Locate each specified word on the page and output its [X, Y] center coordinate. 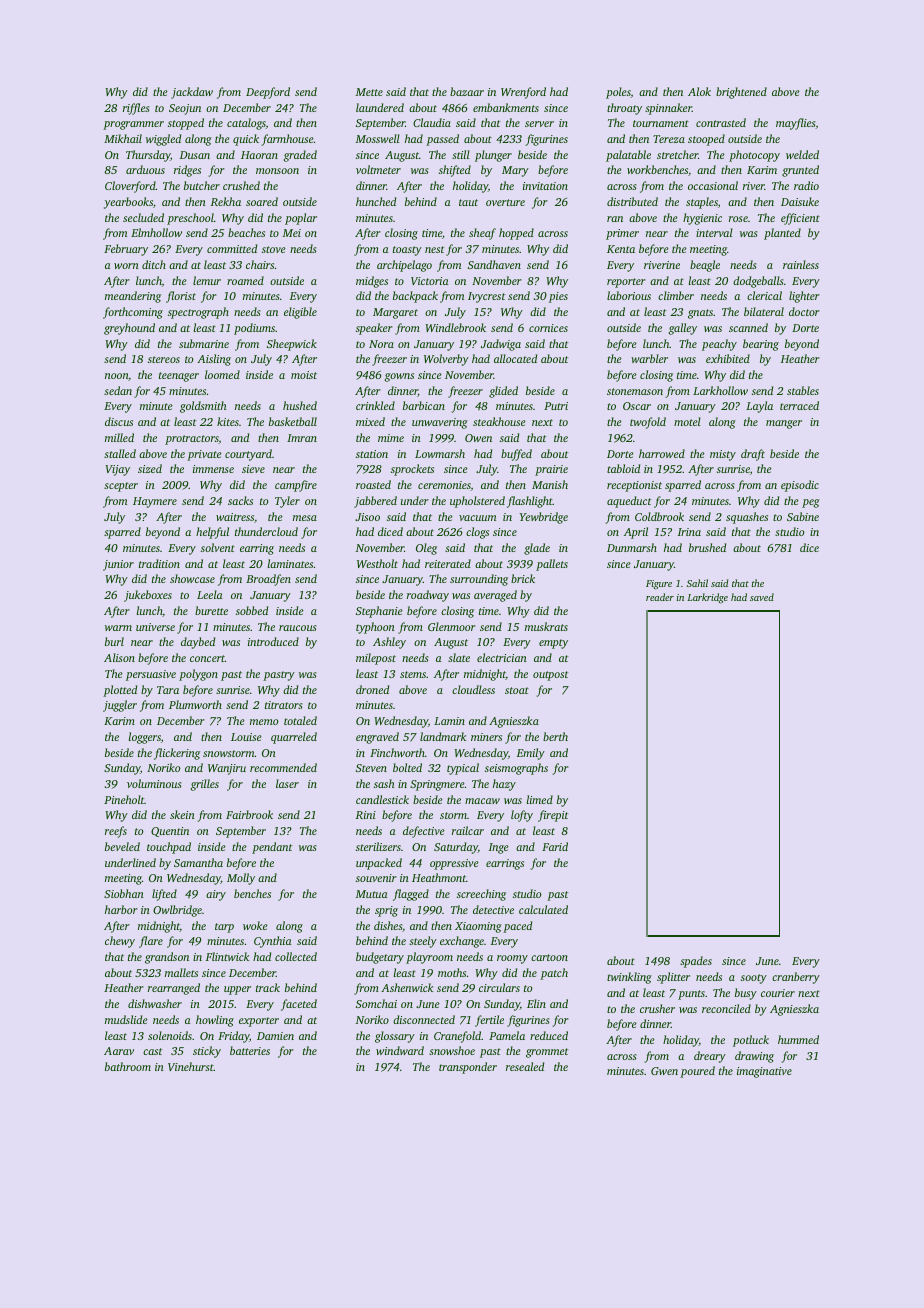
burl [114, 641]
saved [762, 597]
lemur [207, 280]
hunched [376, 201]
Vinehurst [191, 1066]
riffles [136, 109]
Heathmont [439, 877]
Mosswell [378, 138]
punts [691, 995]
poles [618, 93]
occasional [713, 185]
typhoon [375, 628]
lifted [164, 895]
